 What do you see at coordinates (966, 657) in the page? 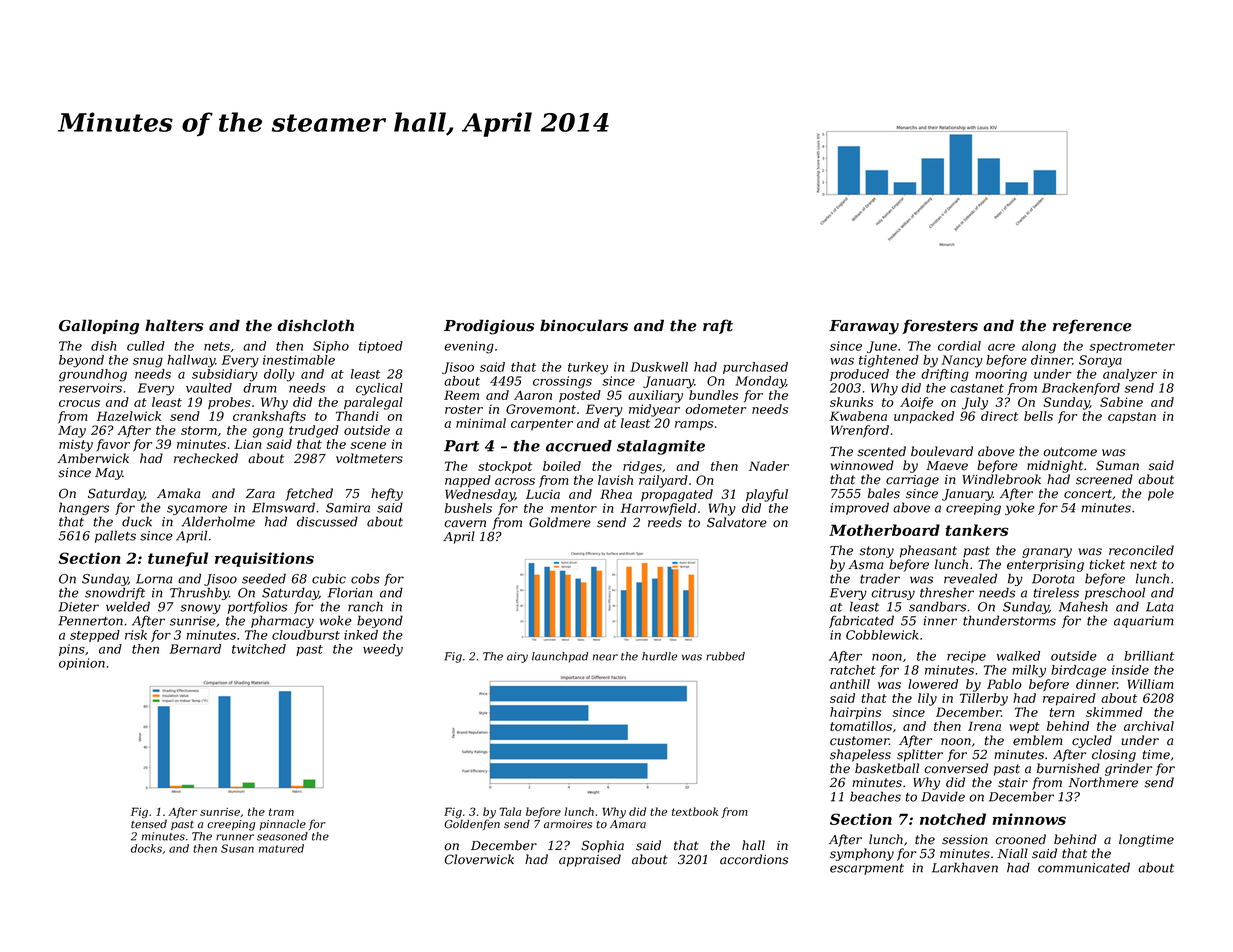
I see `recipe` at bounding box center [966, 657].
